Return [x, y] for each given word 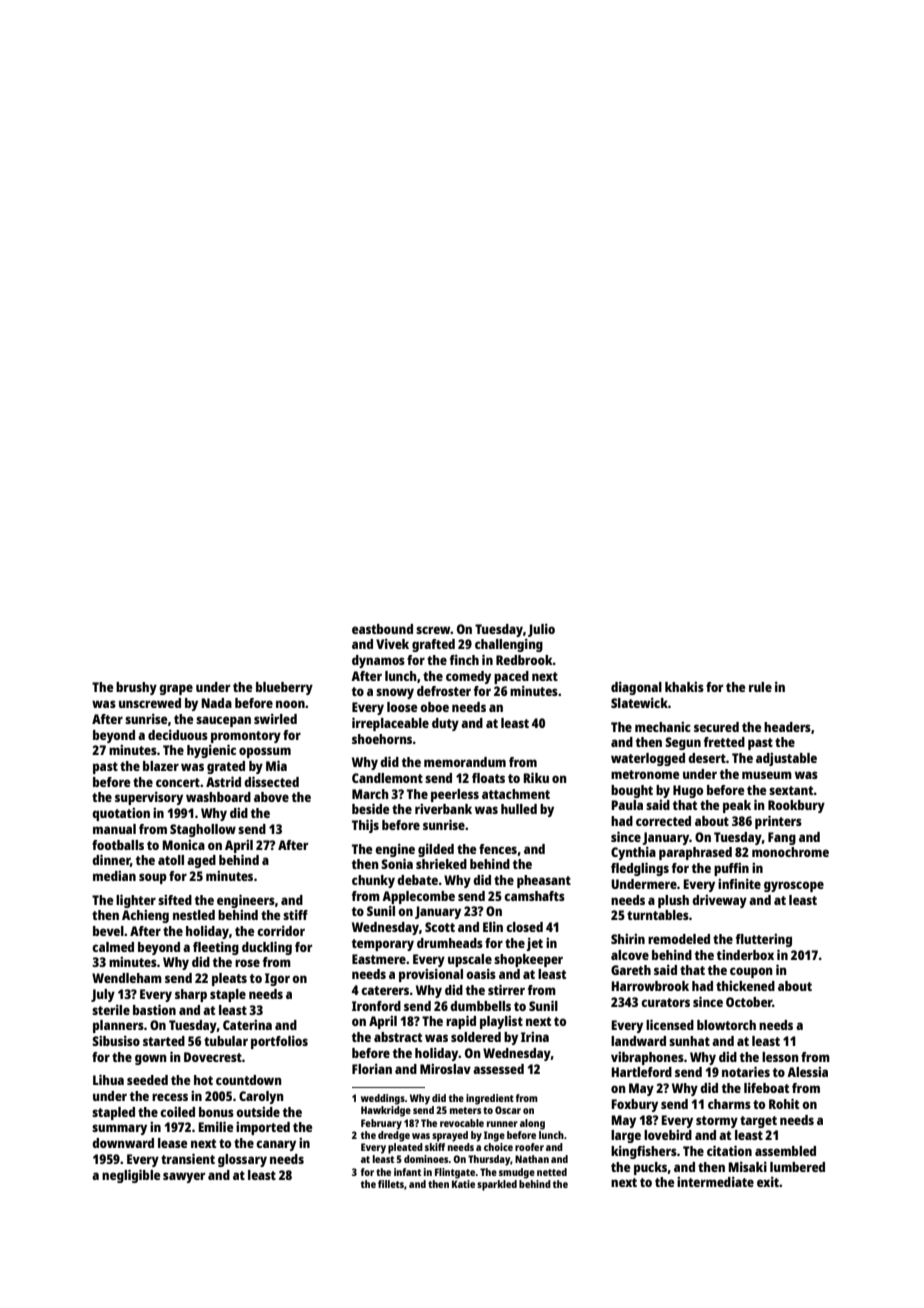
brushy [136, 688]
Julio [541, 630]
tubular [226, 1041]
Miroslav [445, 1069]
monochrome [790, 852]
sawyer [184, 1177]
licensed [670, 1024]
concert [178, 782]
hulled [519, 809]
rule [760, 687]
